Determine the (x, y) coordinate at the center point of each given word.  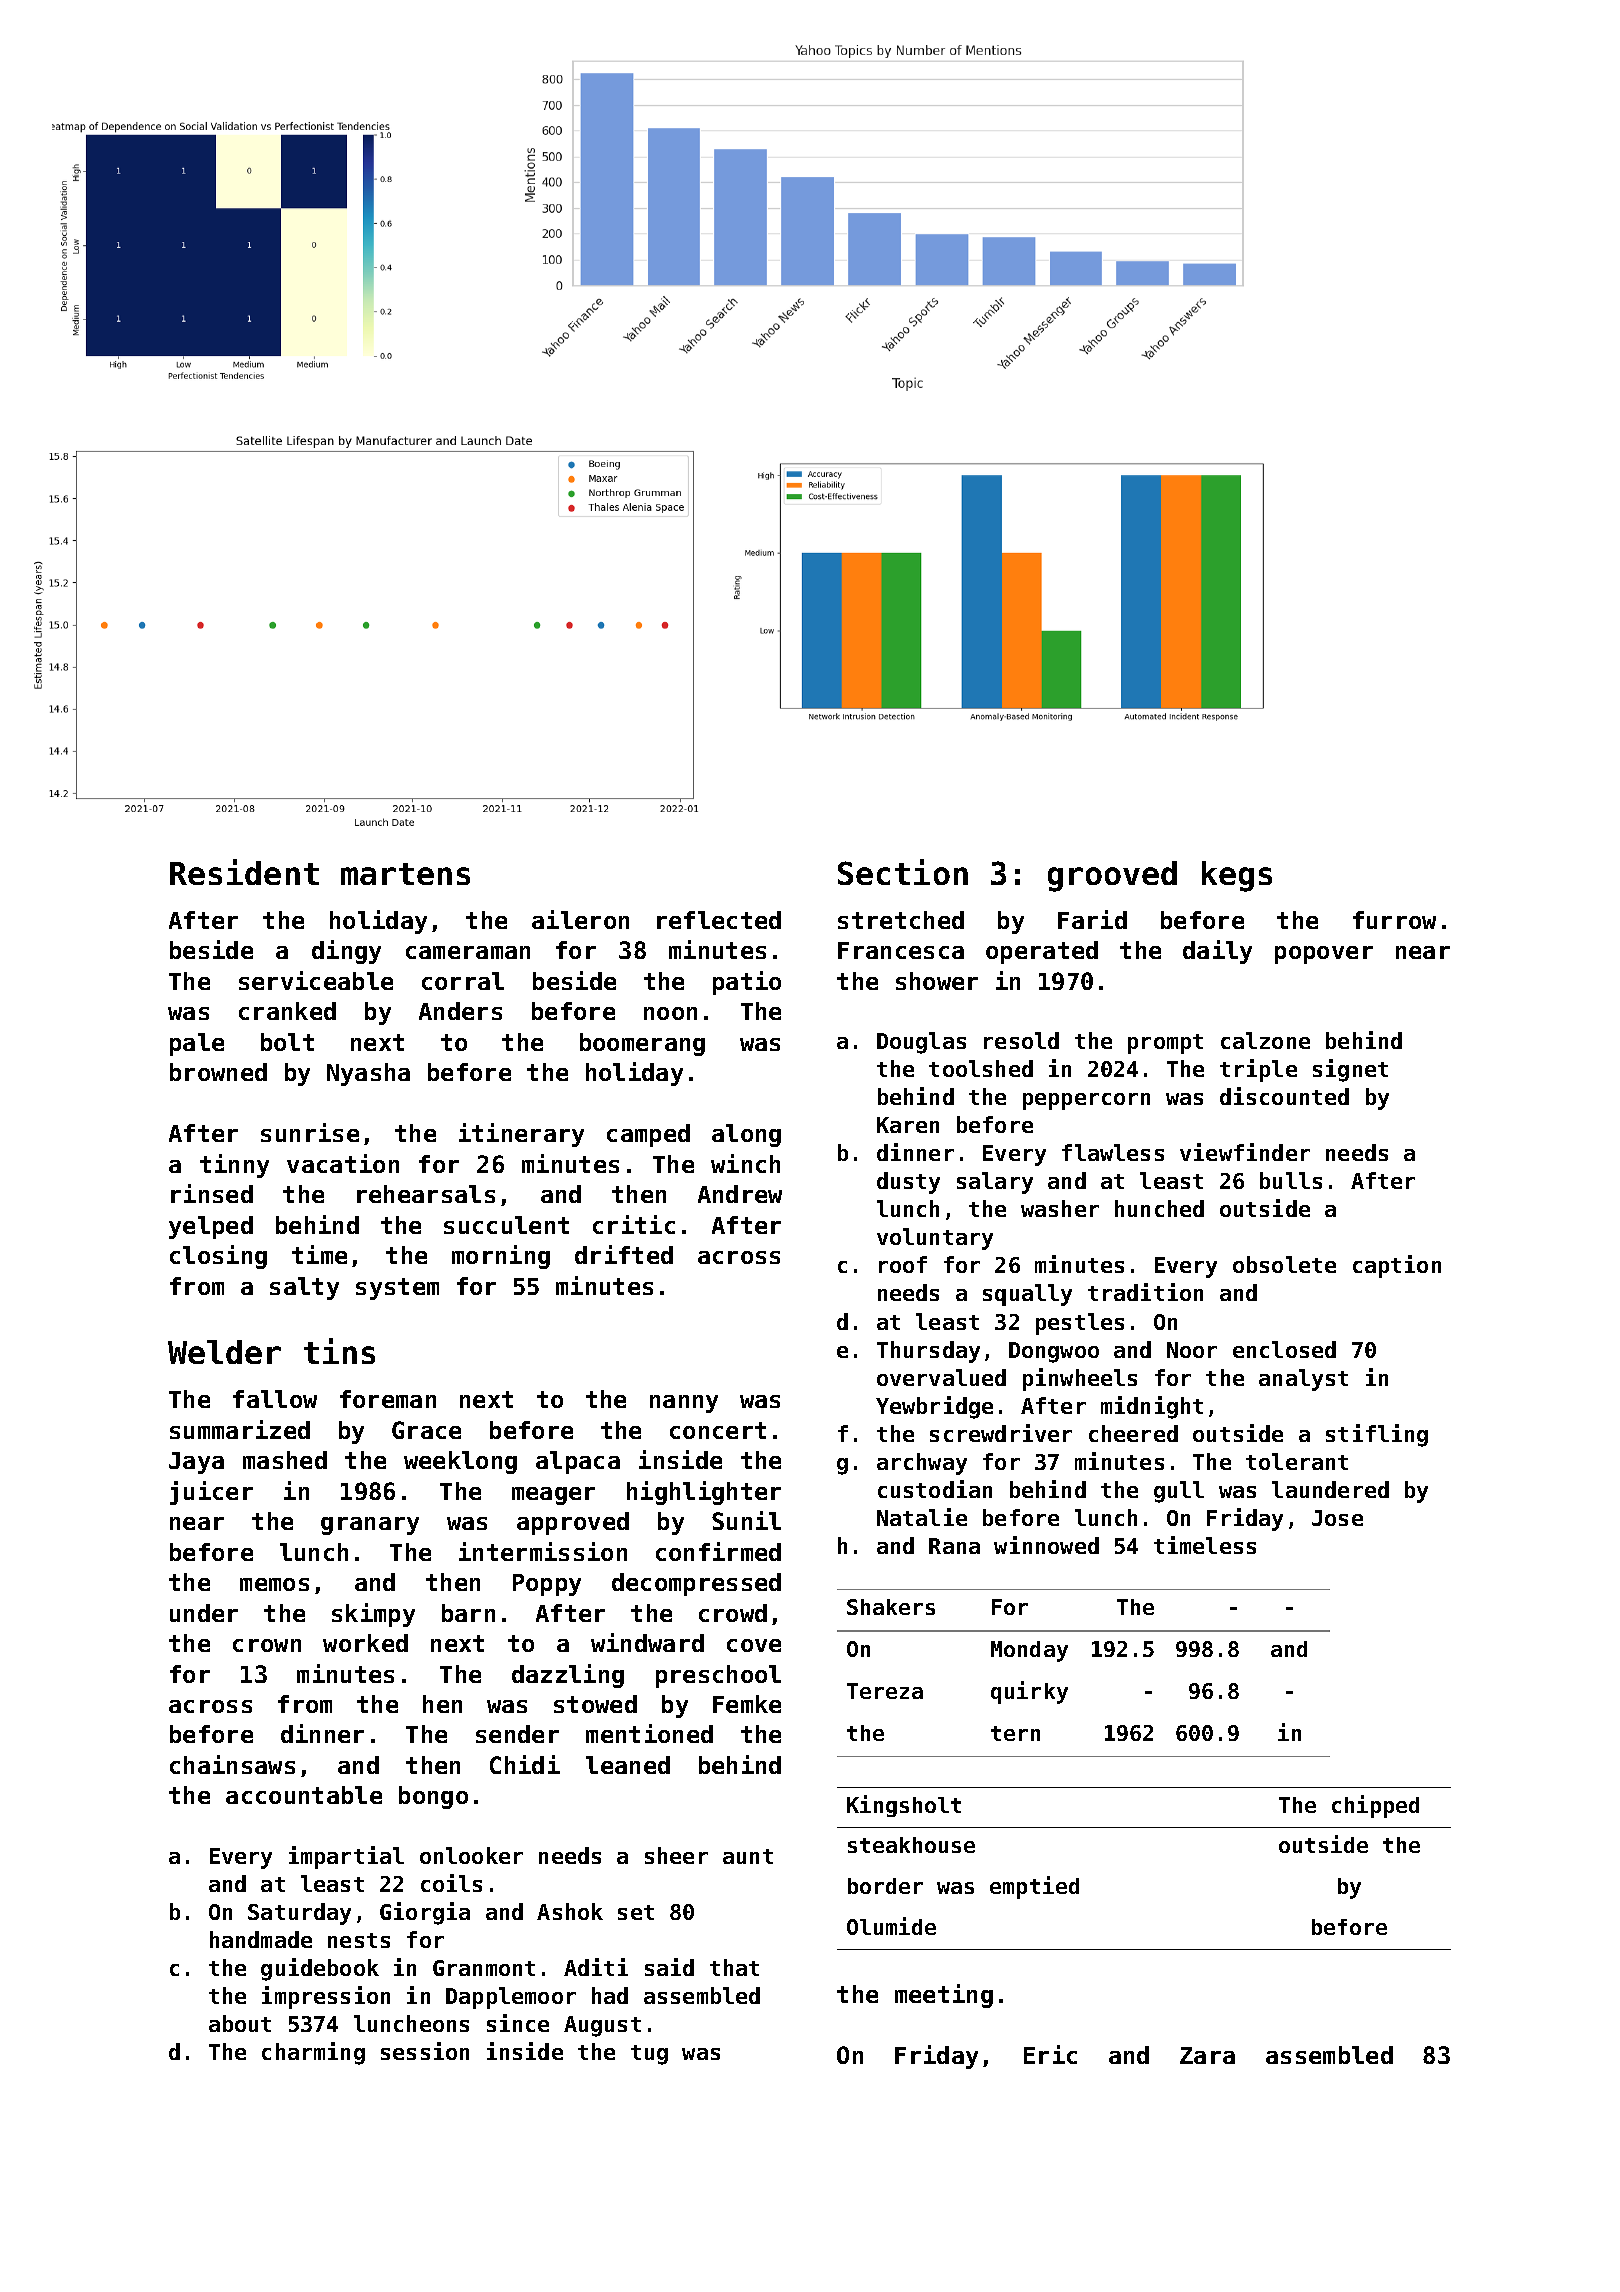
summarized (240, 1429)
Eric (1050, 2054)
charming (313, 2053)
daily (1217, 952)
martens (405, 874)
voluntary (935, 1239)
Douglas (921, 1043)
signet (1350, 1070)
